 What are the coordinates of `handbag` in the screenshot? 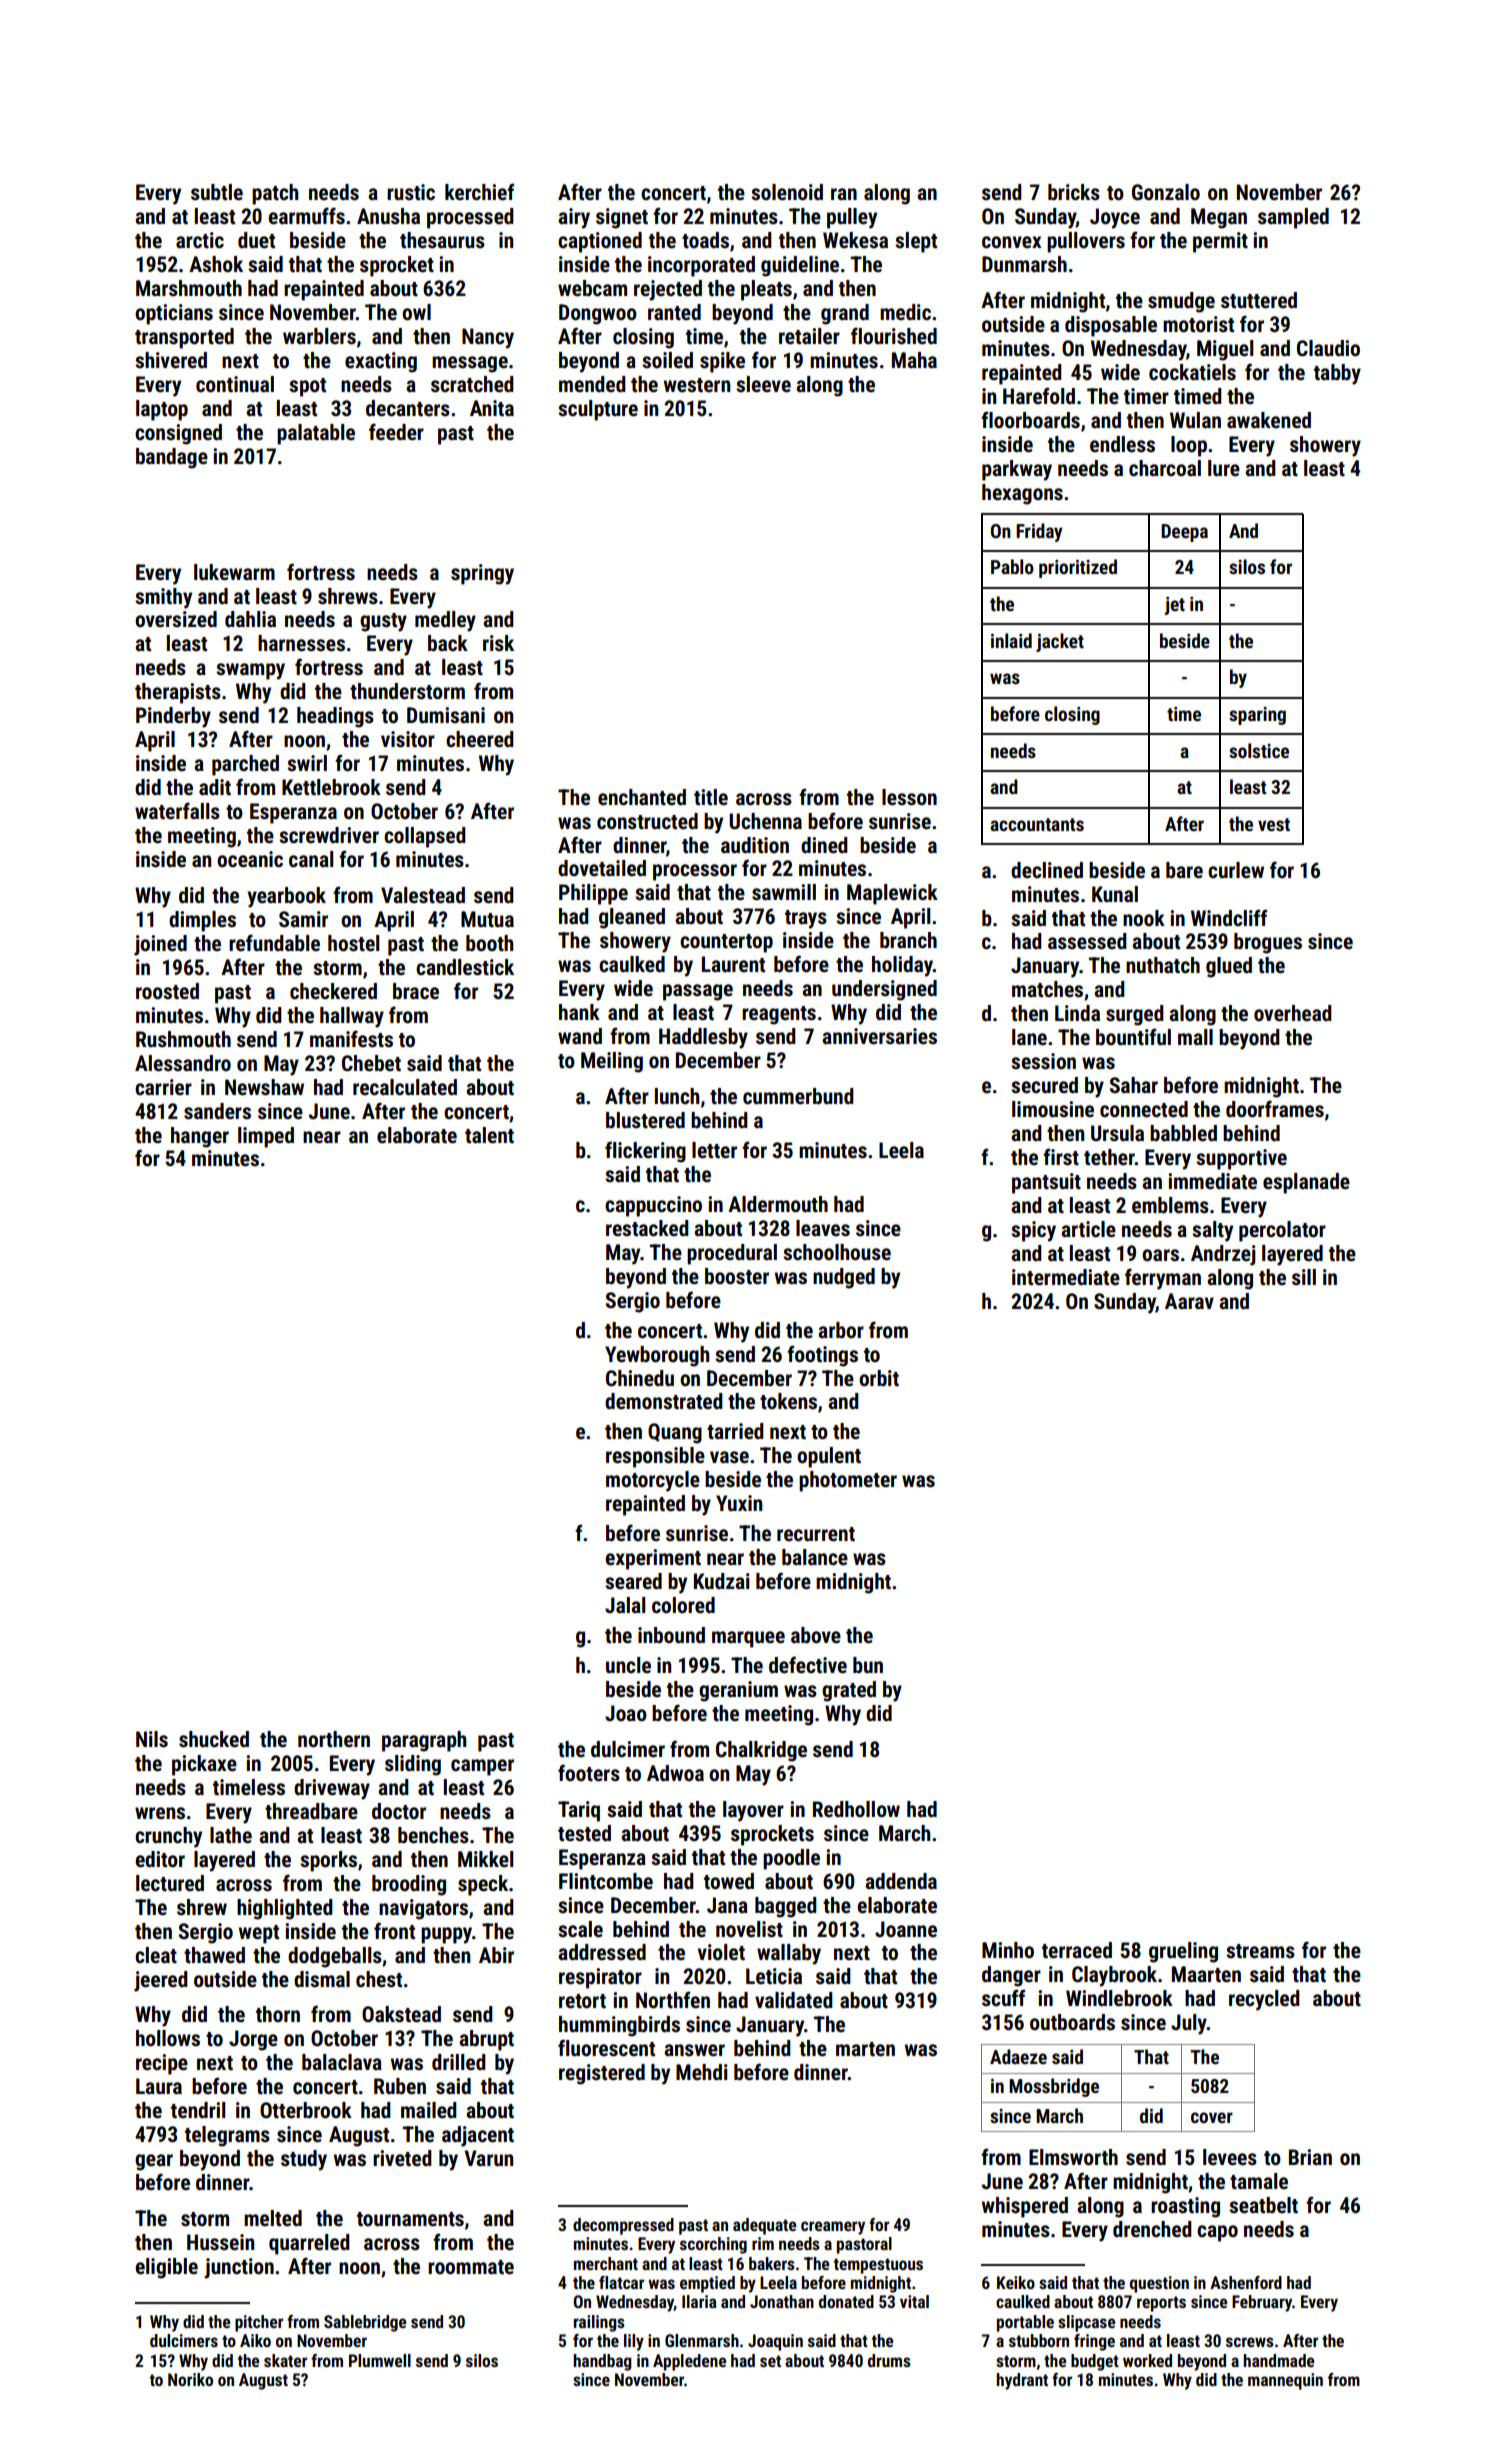 It's located at (602, 2362).
